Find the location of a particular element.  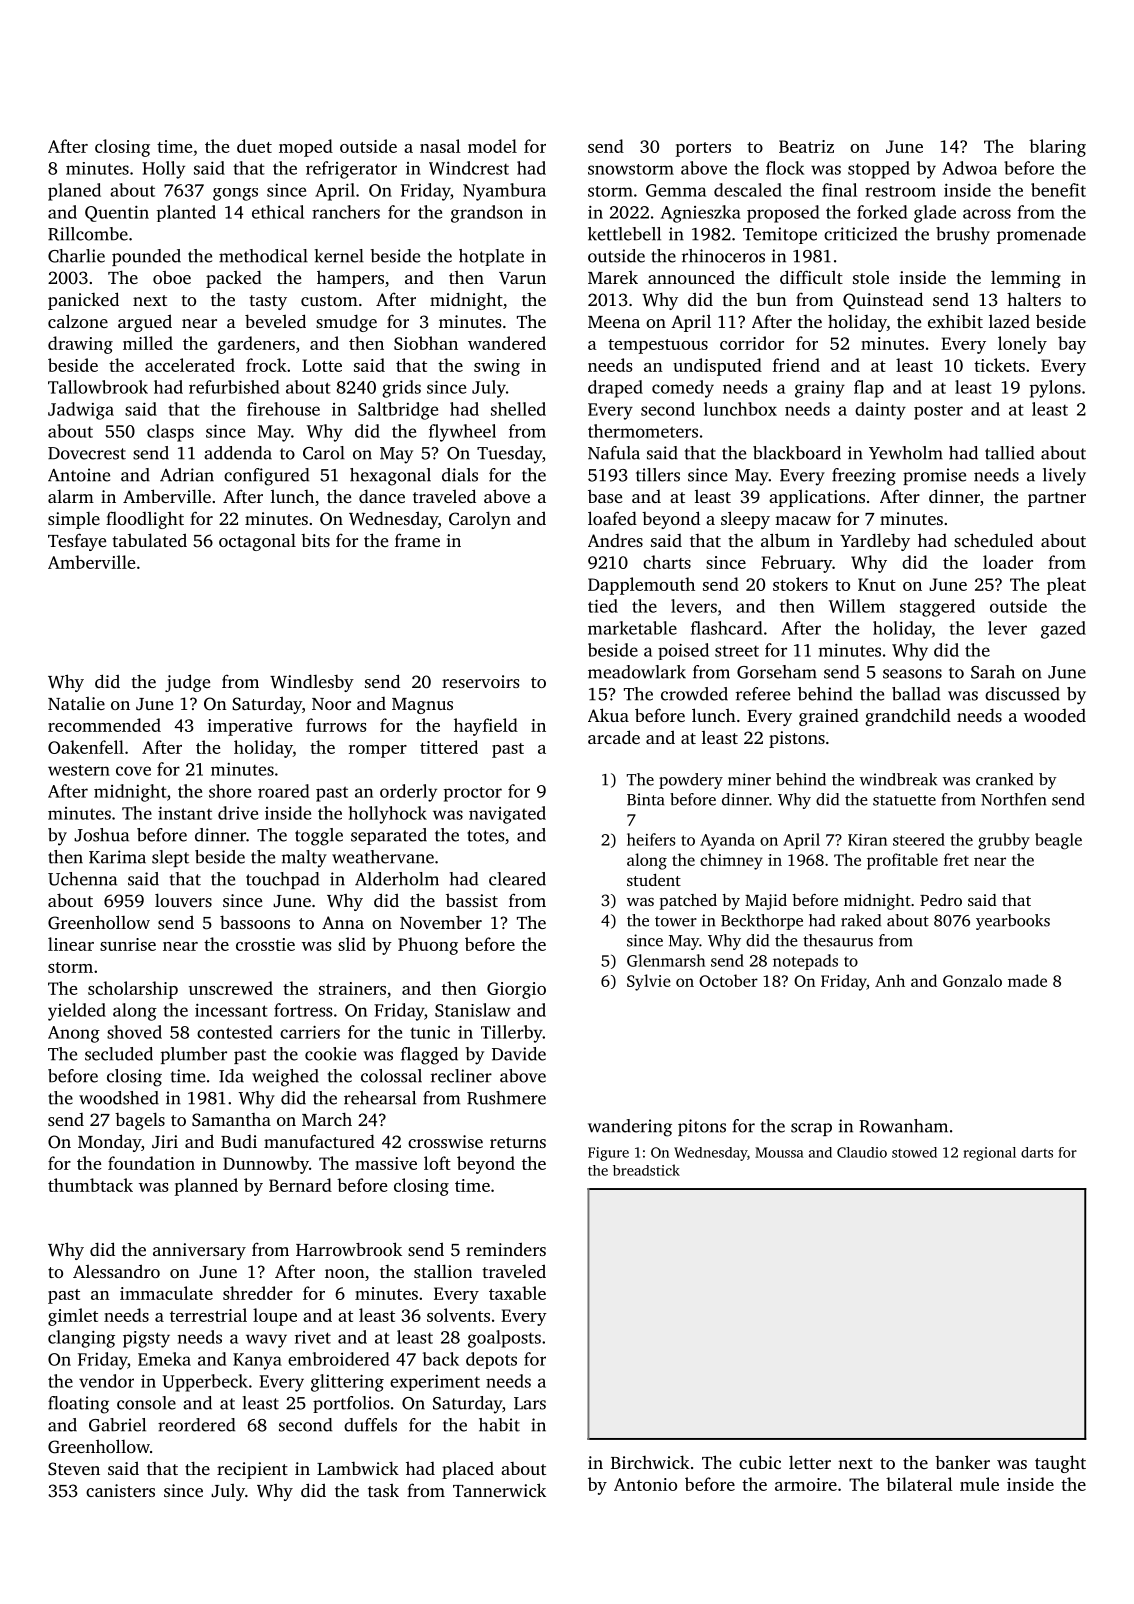

across is located at coordinates (987, 214).
